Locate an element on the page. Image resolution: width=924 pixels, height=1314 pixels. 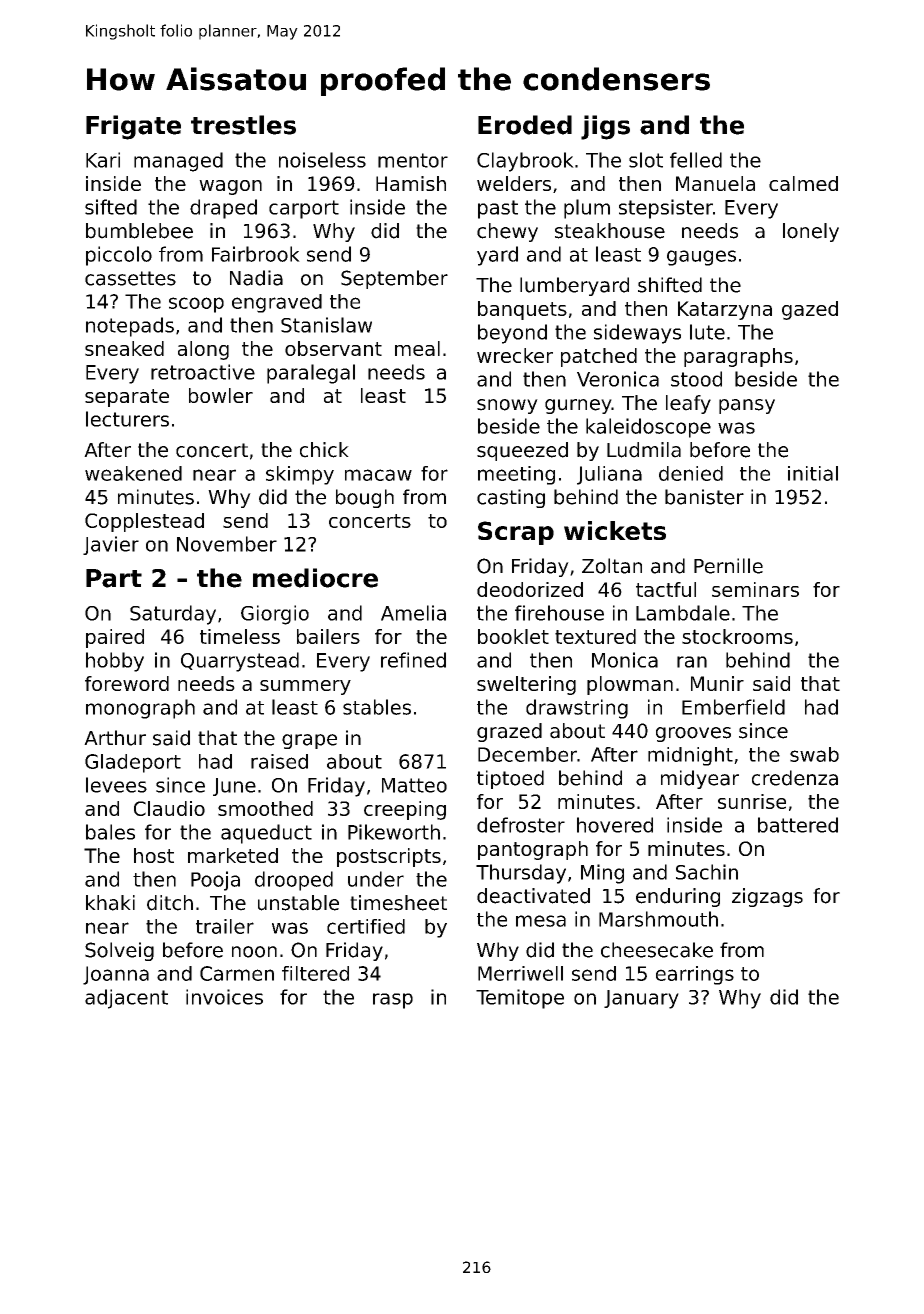
meeting is located at coordinates (516, 475).
